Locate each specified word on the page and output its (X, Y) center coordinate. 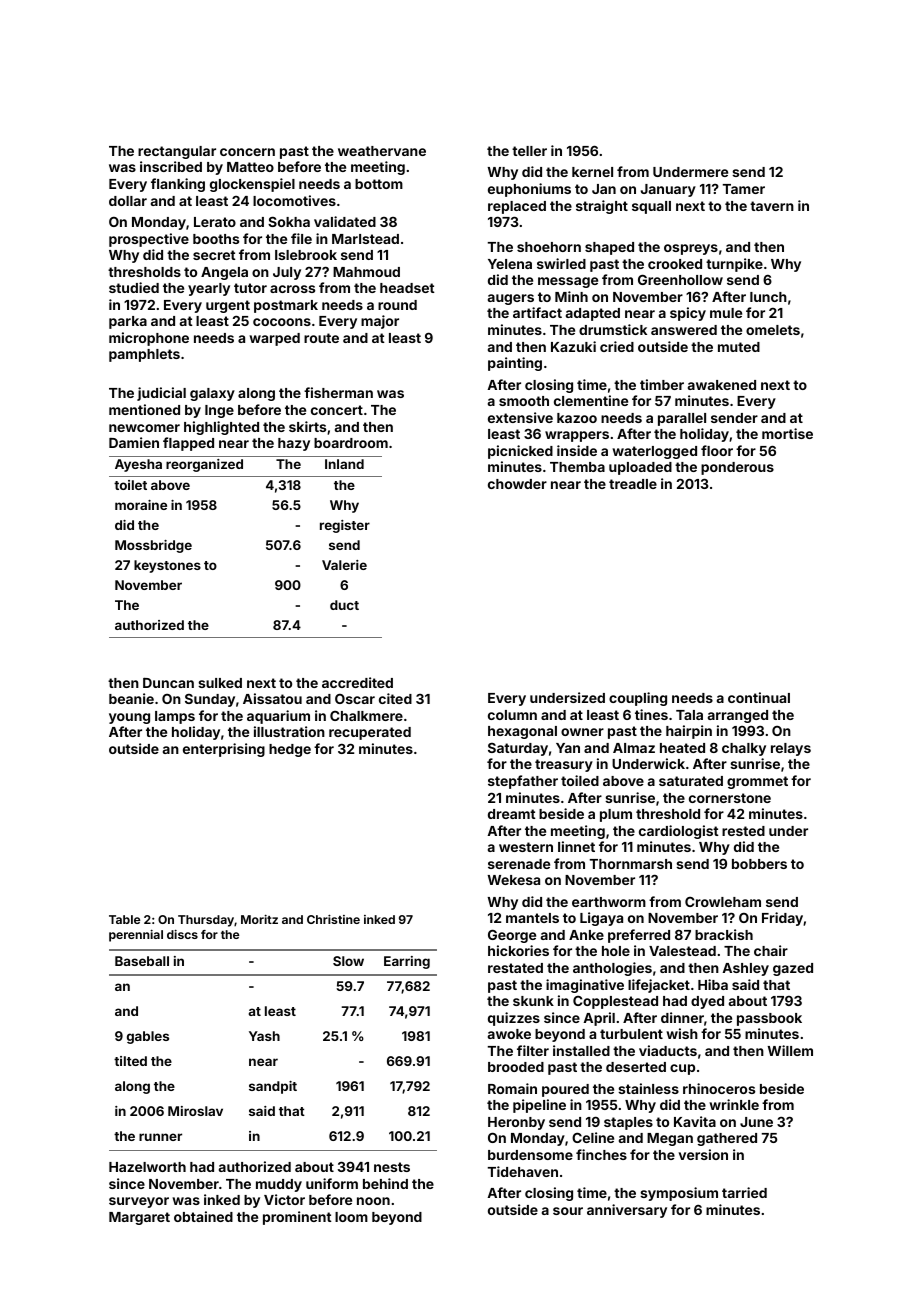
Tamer (744, 189)
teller (529, 151)
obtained (203, 1216)
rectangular (177, 152)
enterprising (224, 750)
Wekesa (513, 880)
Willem (790, 1050)
